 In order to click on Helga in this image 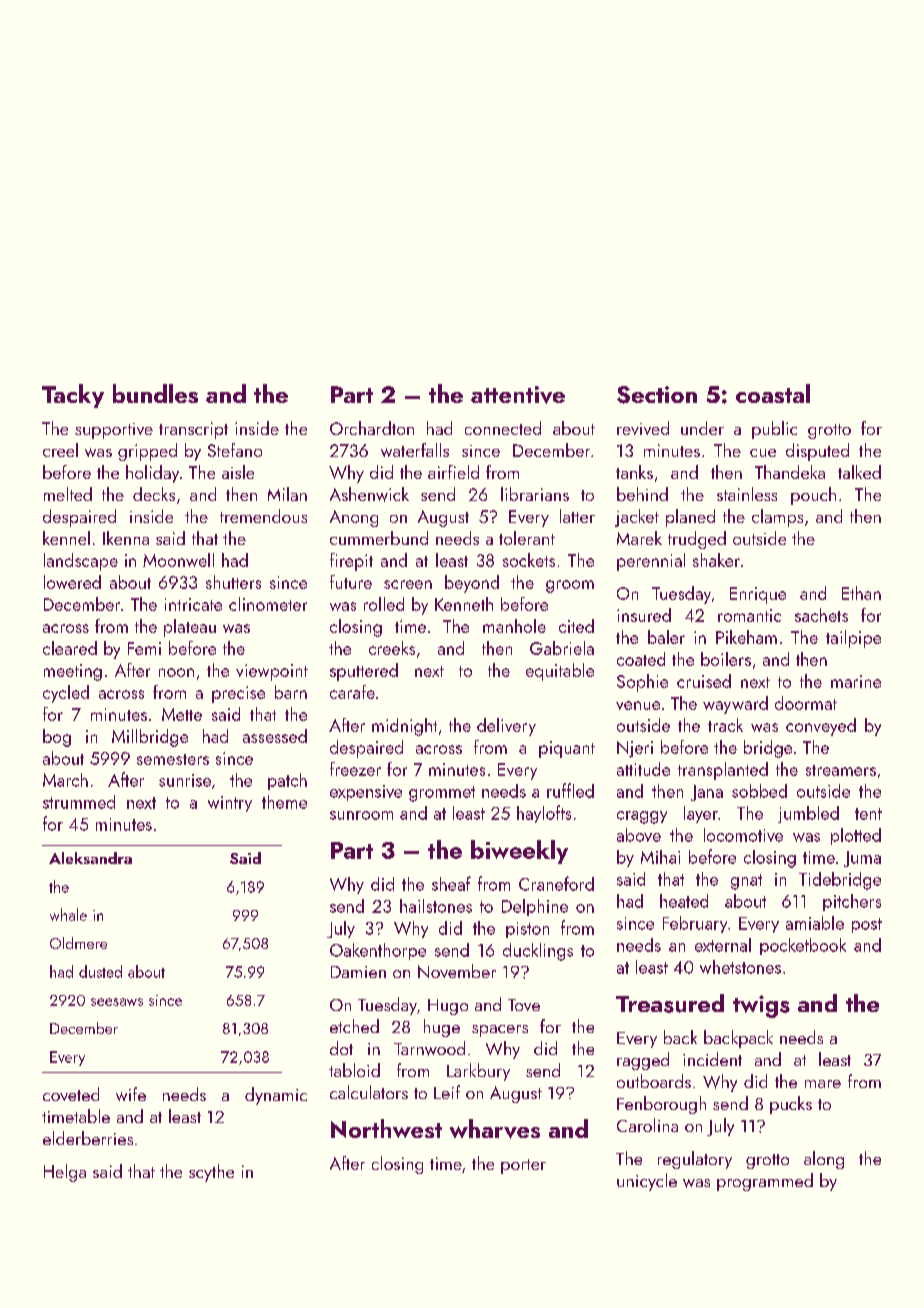, I will do `click(65, 1173)`.
